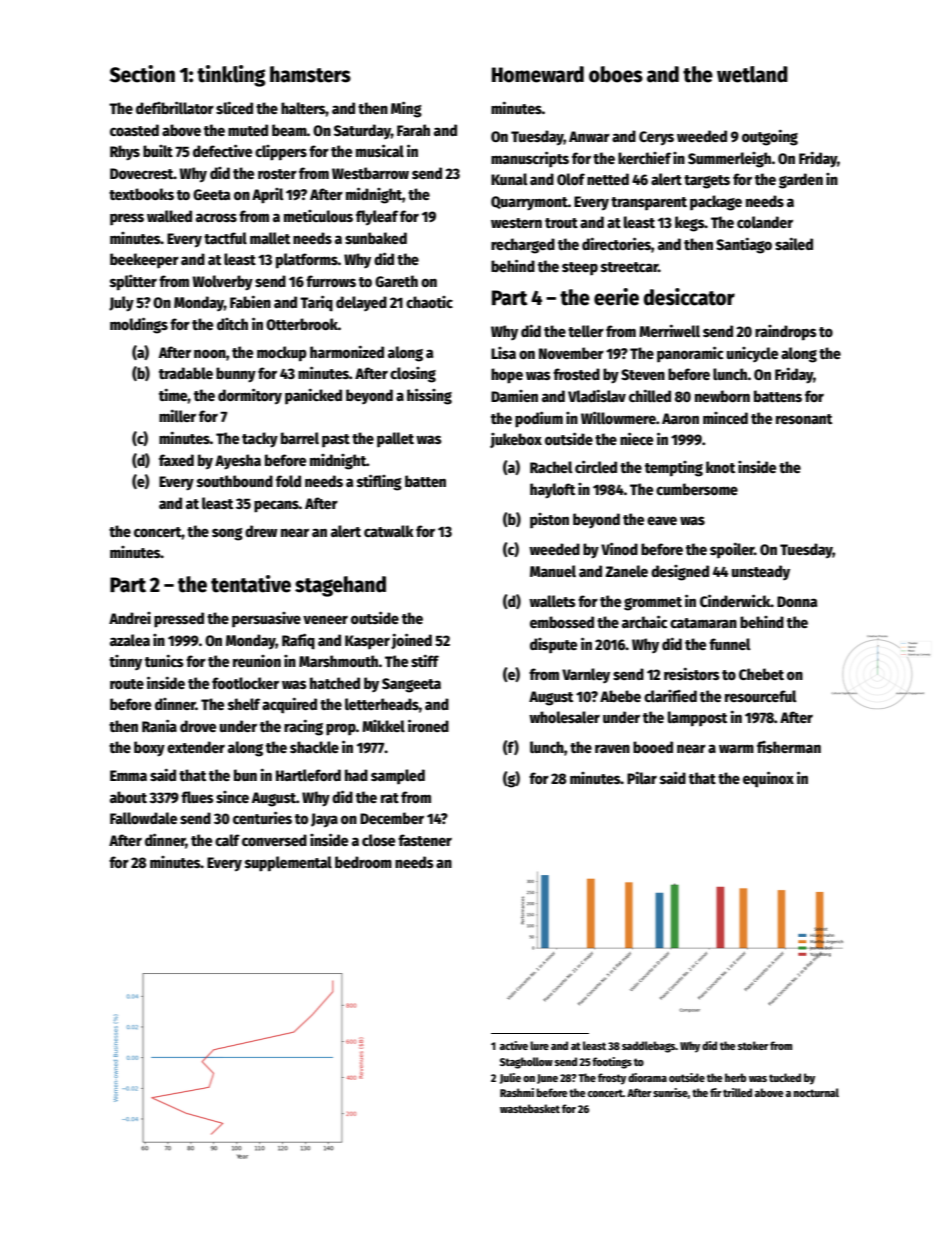 The height and width of the image is (1233, 952). Describe the element at coordinates (288, 864) in the image. I see `supplemental` at that location.
